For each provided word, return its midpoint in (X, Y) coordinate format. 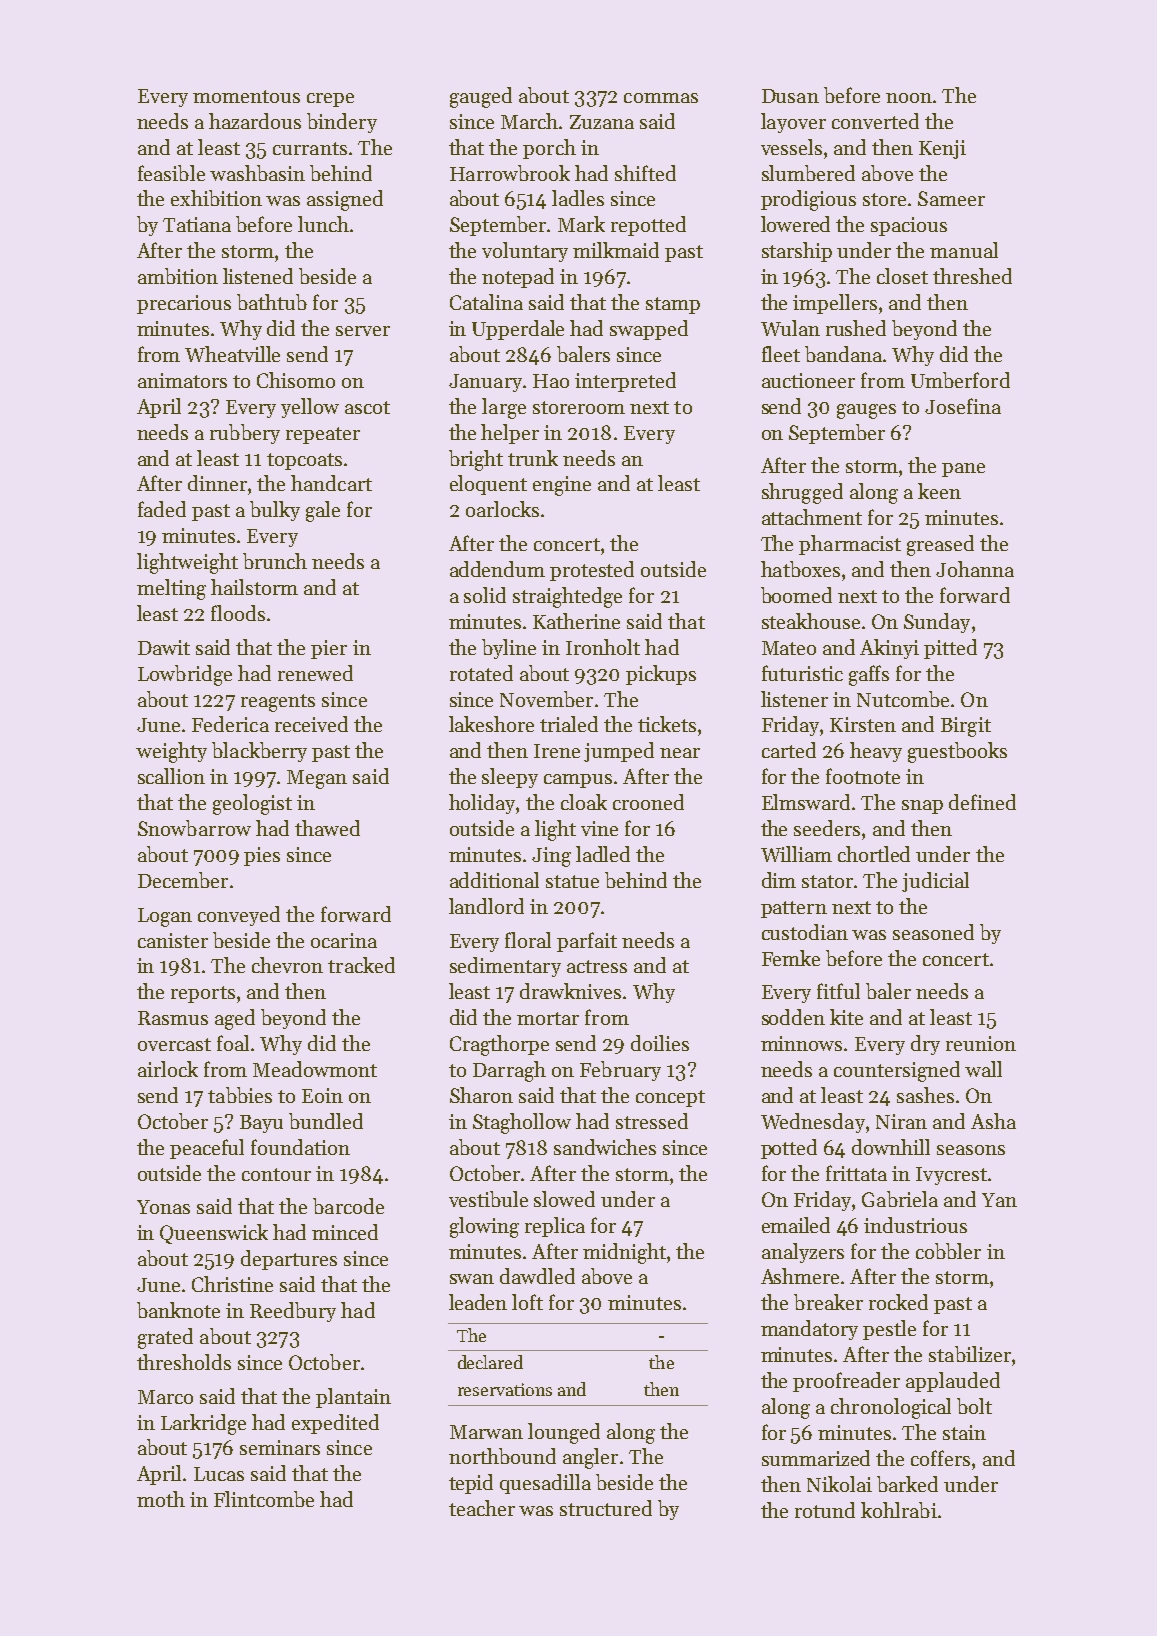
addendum (497, 569)
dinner (217, 483)
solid (485, 595)
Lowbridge (185, 675)
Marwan (486, 1432)
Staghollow (522, 1123)
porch (549, 149)
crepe (330, 100)
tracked (361, 965)
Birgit (966, 727)
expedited (335, 1424)
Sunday (937, 623)
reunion (981, 1043)
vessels (791, 147)
